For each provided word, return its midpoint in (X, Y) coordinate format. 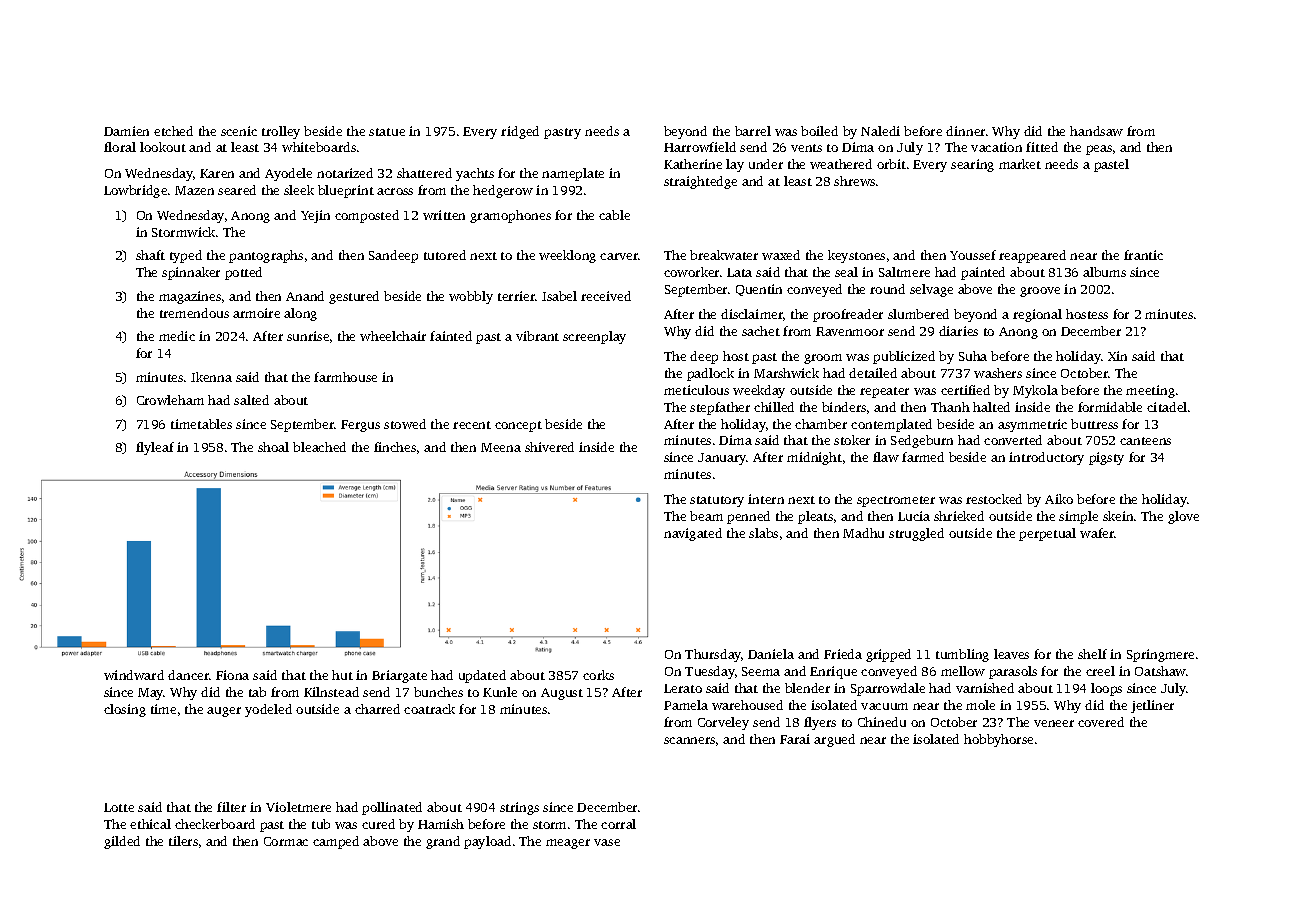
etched (173, 131)
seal (846, 272)
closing (125, 710)
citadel (1167, 407)
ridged (520, 132)
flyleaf (155, 448)
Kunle (500, 692)
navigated (693, 534)
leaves (1011, 654)
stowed (405, 424)
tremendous (194, 313)
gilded (122, 842)
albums (1104, 272)
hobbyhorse (998, 740)
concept (518, 426)
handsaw (1096, 131)
